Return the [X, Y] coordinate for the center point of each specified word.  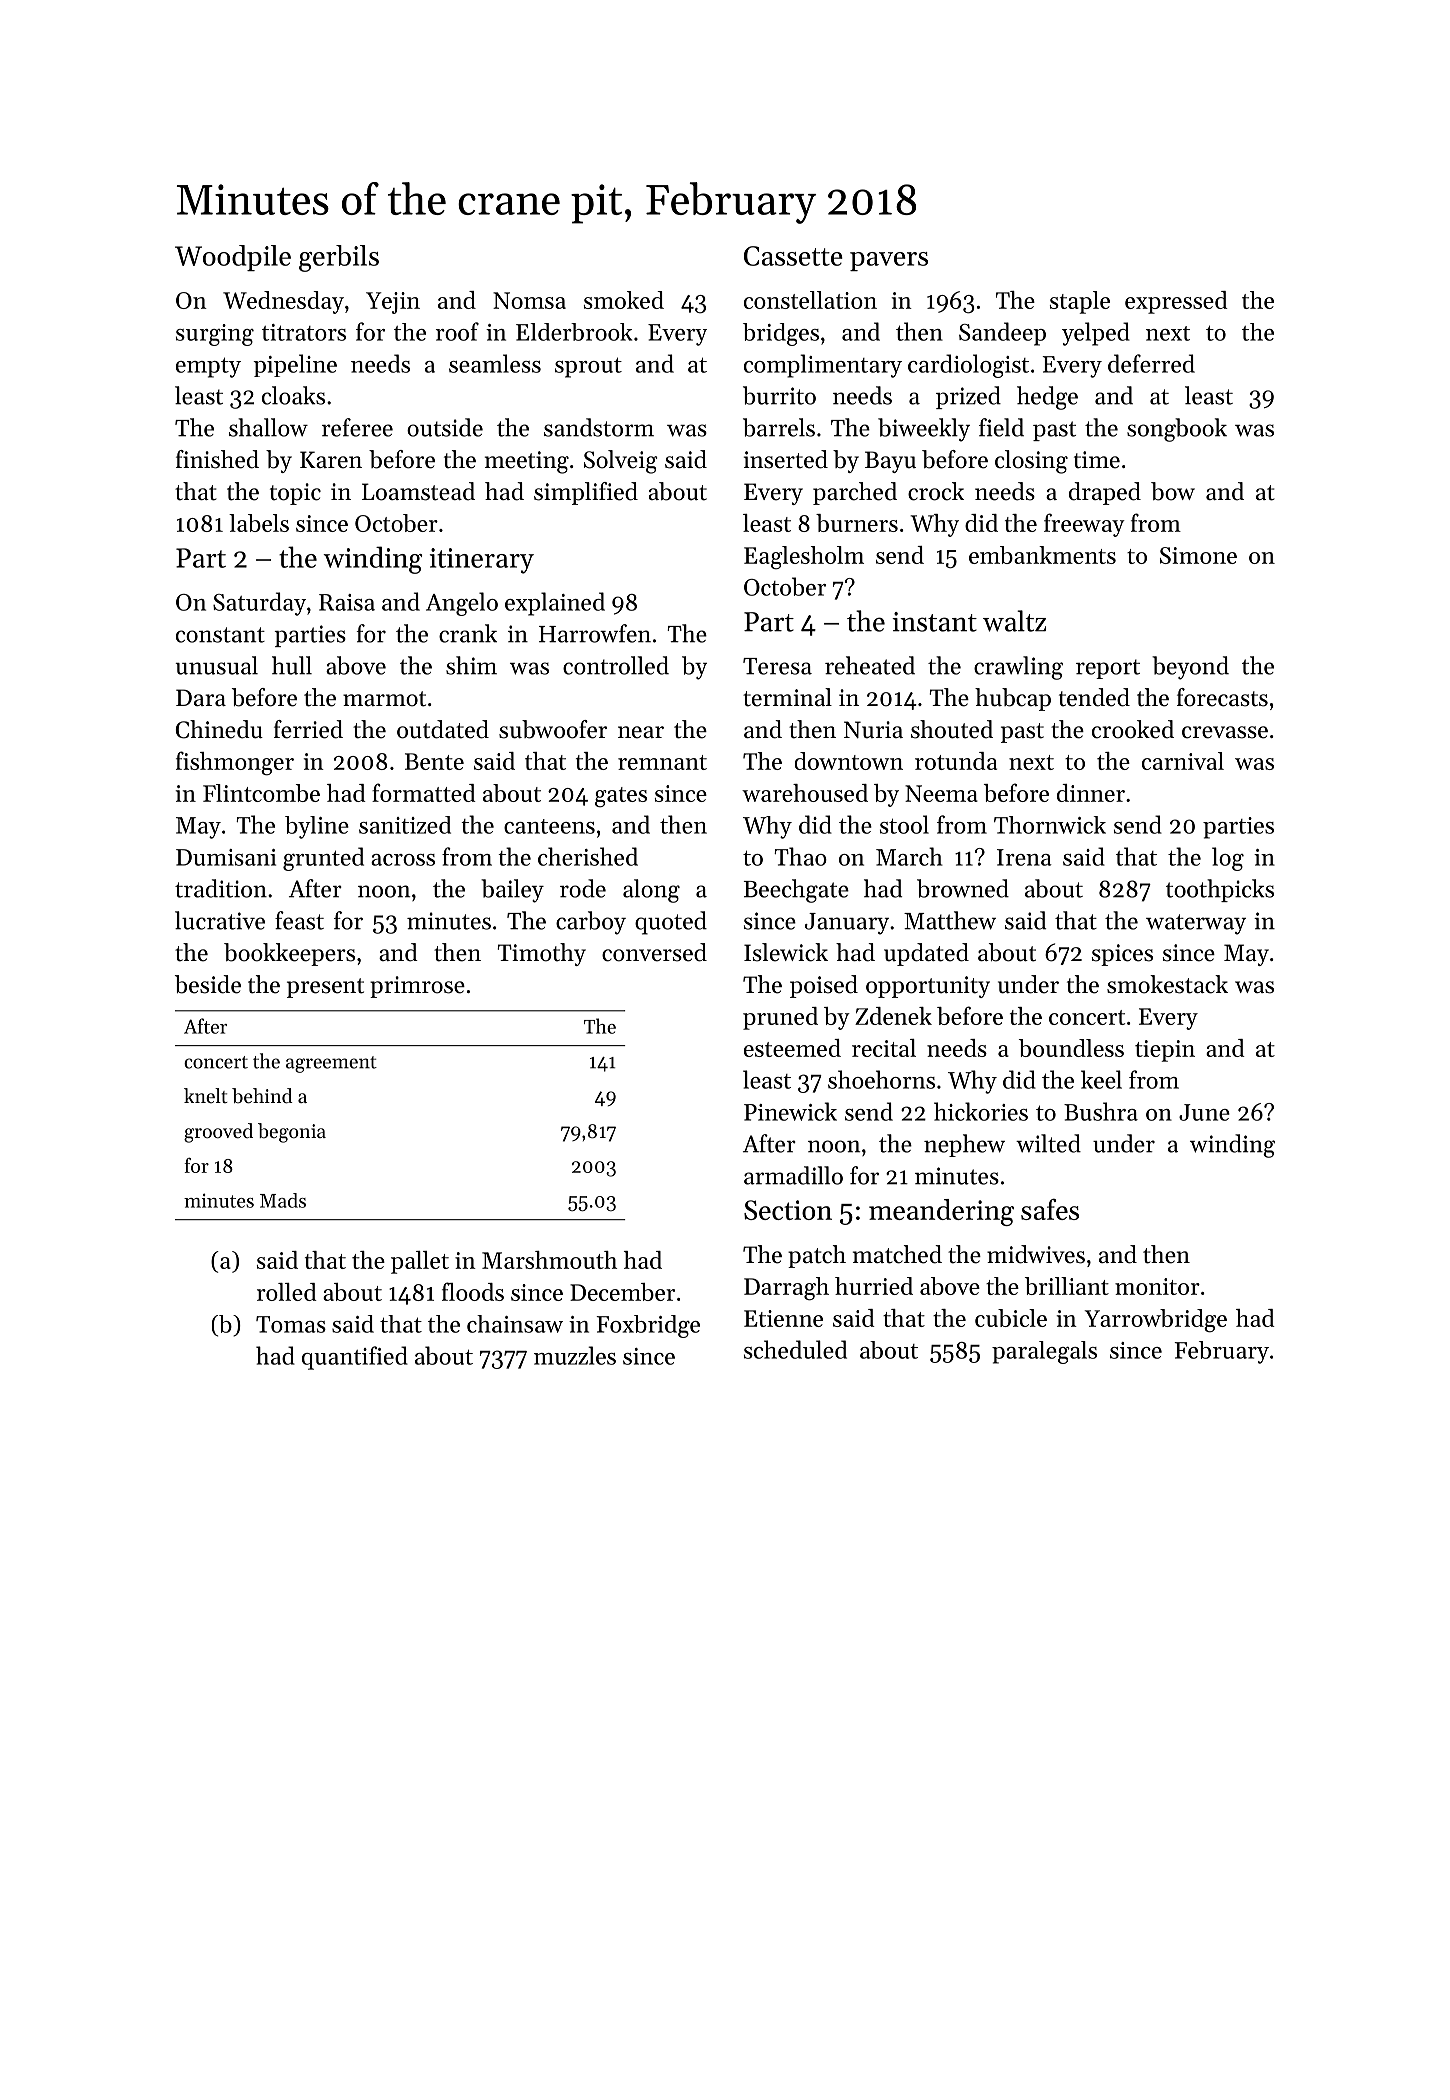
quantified [355, 1358]
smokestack [1167, 984]
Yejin [393, 303]
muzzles [575, 1355]
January [847, 924]
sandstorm [599, 427]
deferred [1151, 363]
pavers [889, 261]
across [403, 860]
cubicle [1011, 1318]
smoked [624, 300]
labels [259, 523]
